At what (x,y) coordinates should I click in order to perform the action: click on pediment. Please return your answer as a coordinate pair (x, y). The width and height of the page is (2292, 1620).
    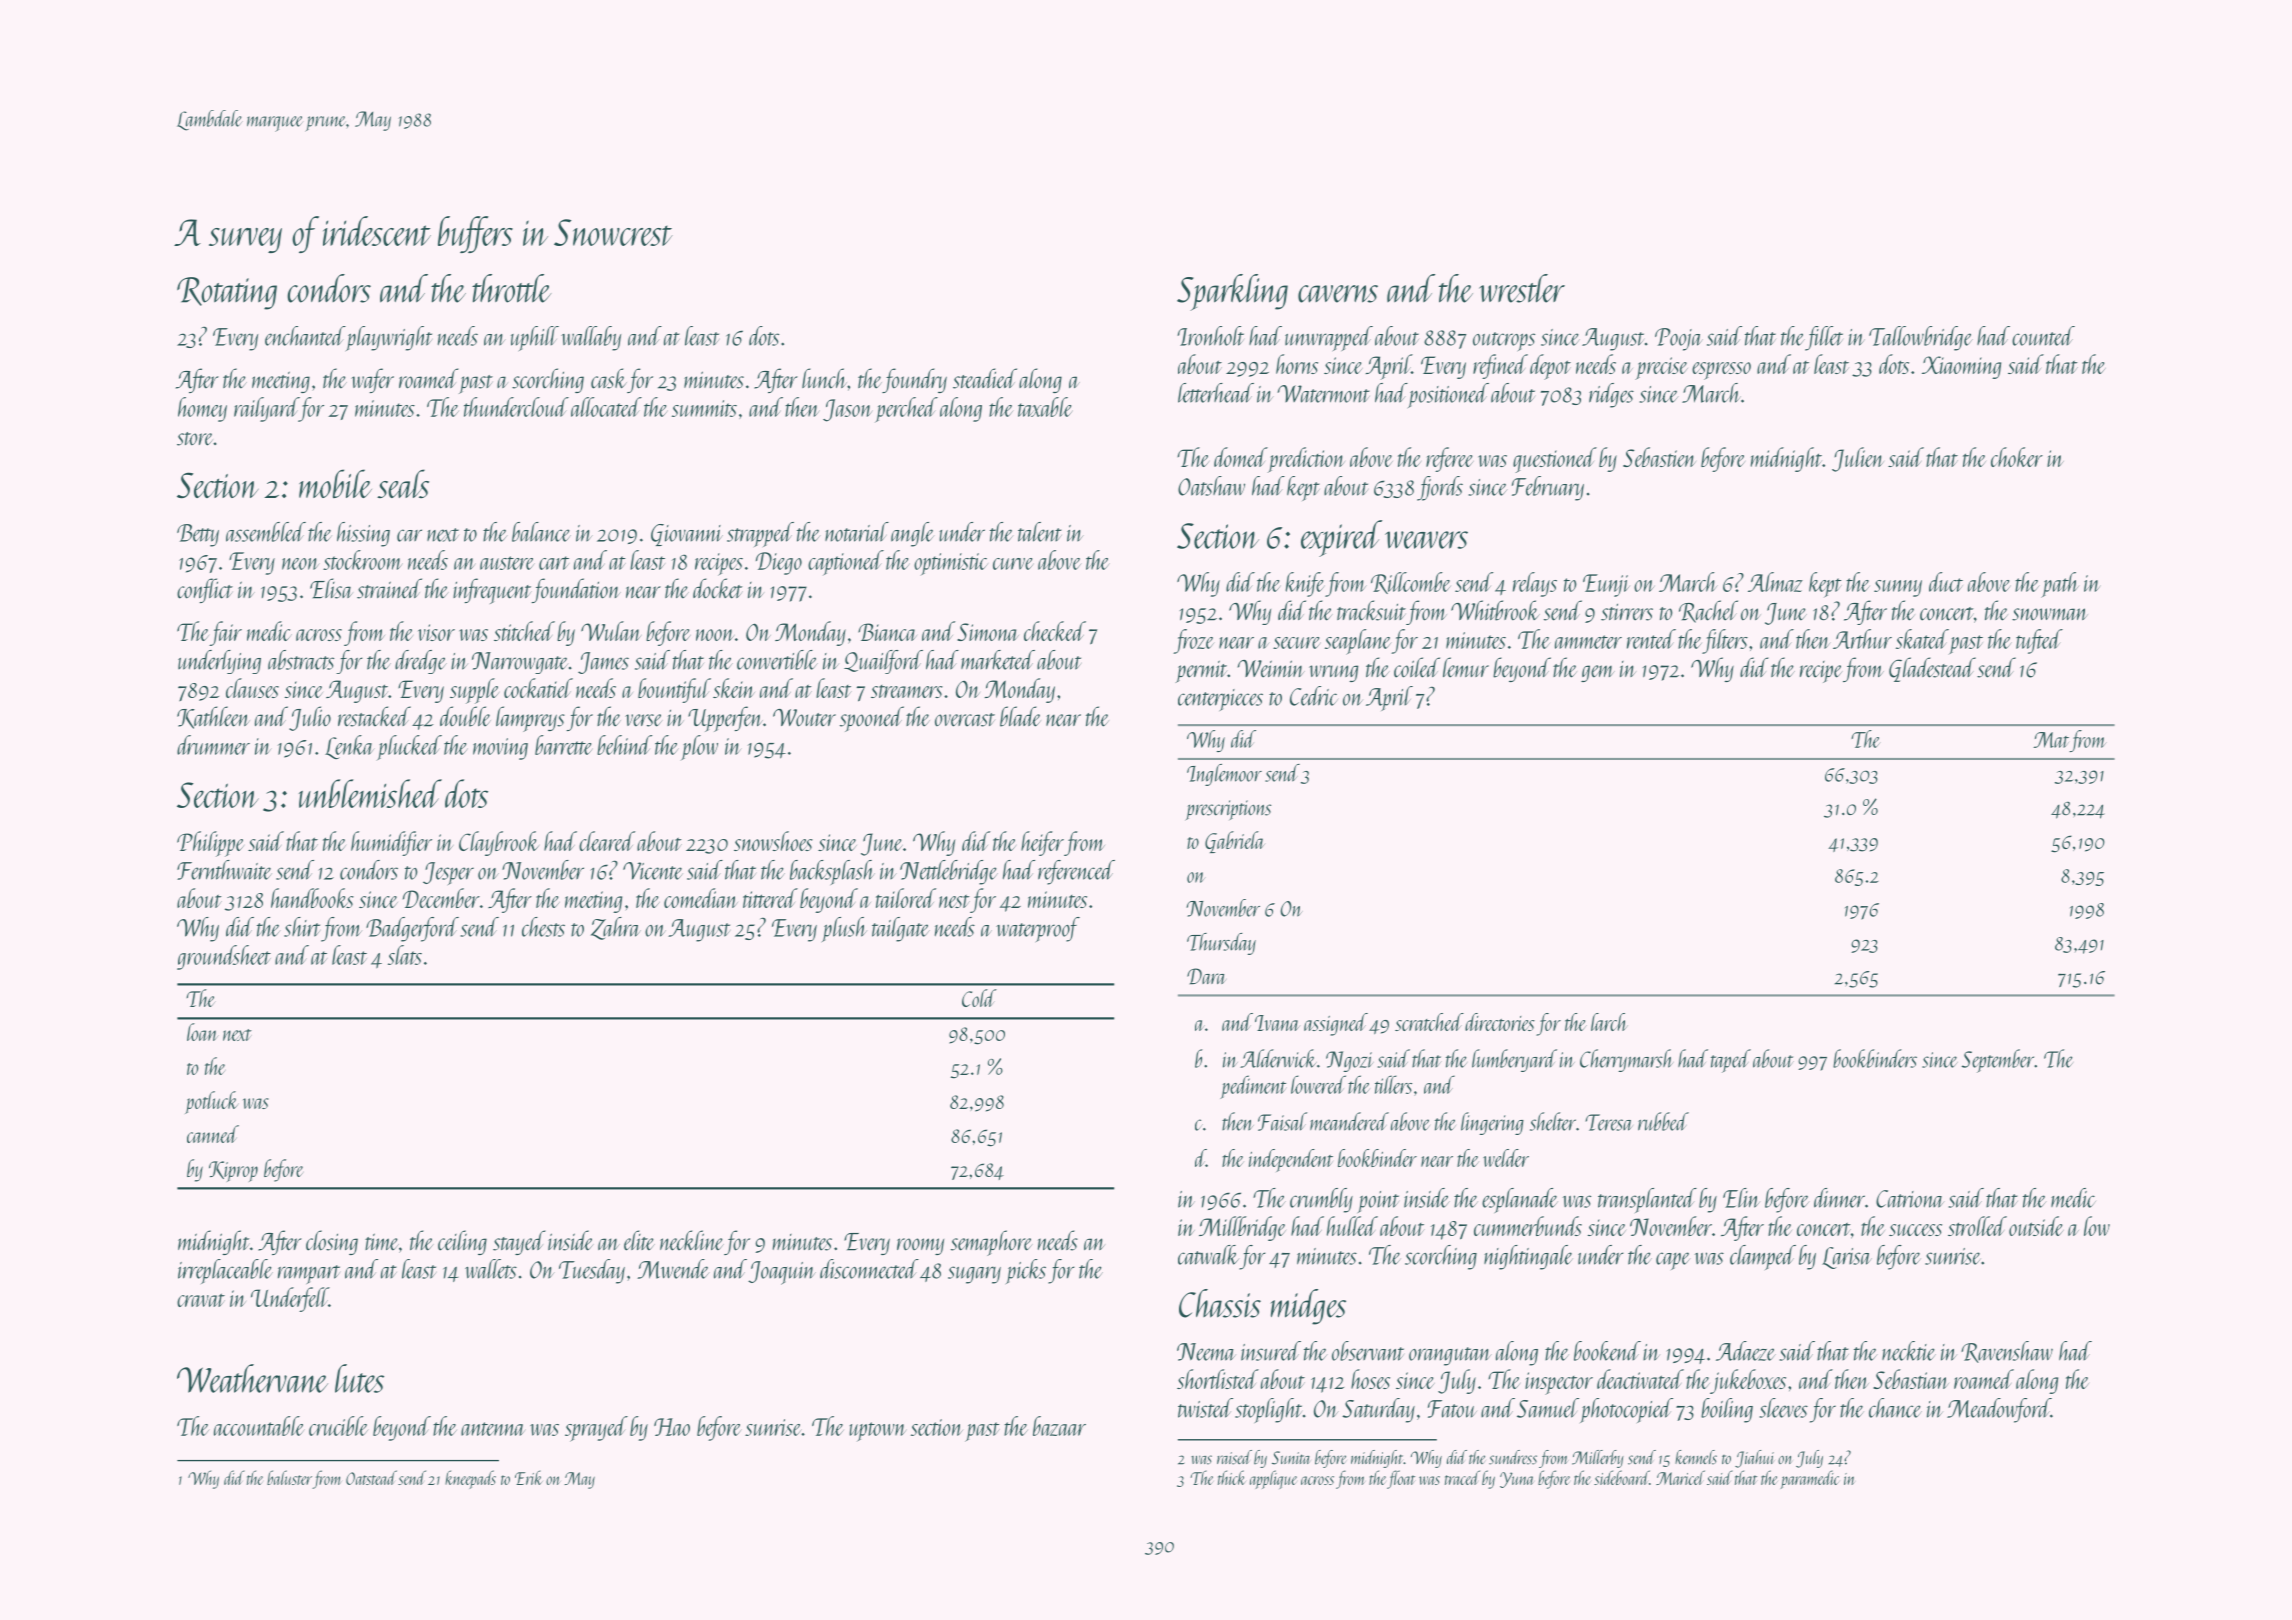
    Looking at the image, I should click on (1253, 1087).
